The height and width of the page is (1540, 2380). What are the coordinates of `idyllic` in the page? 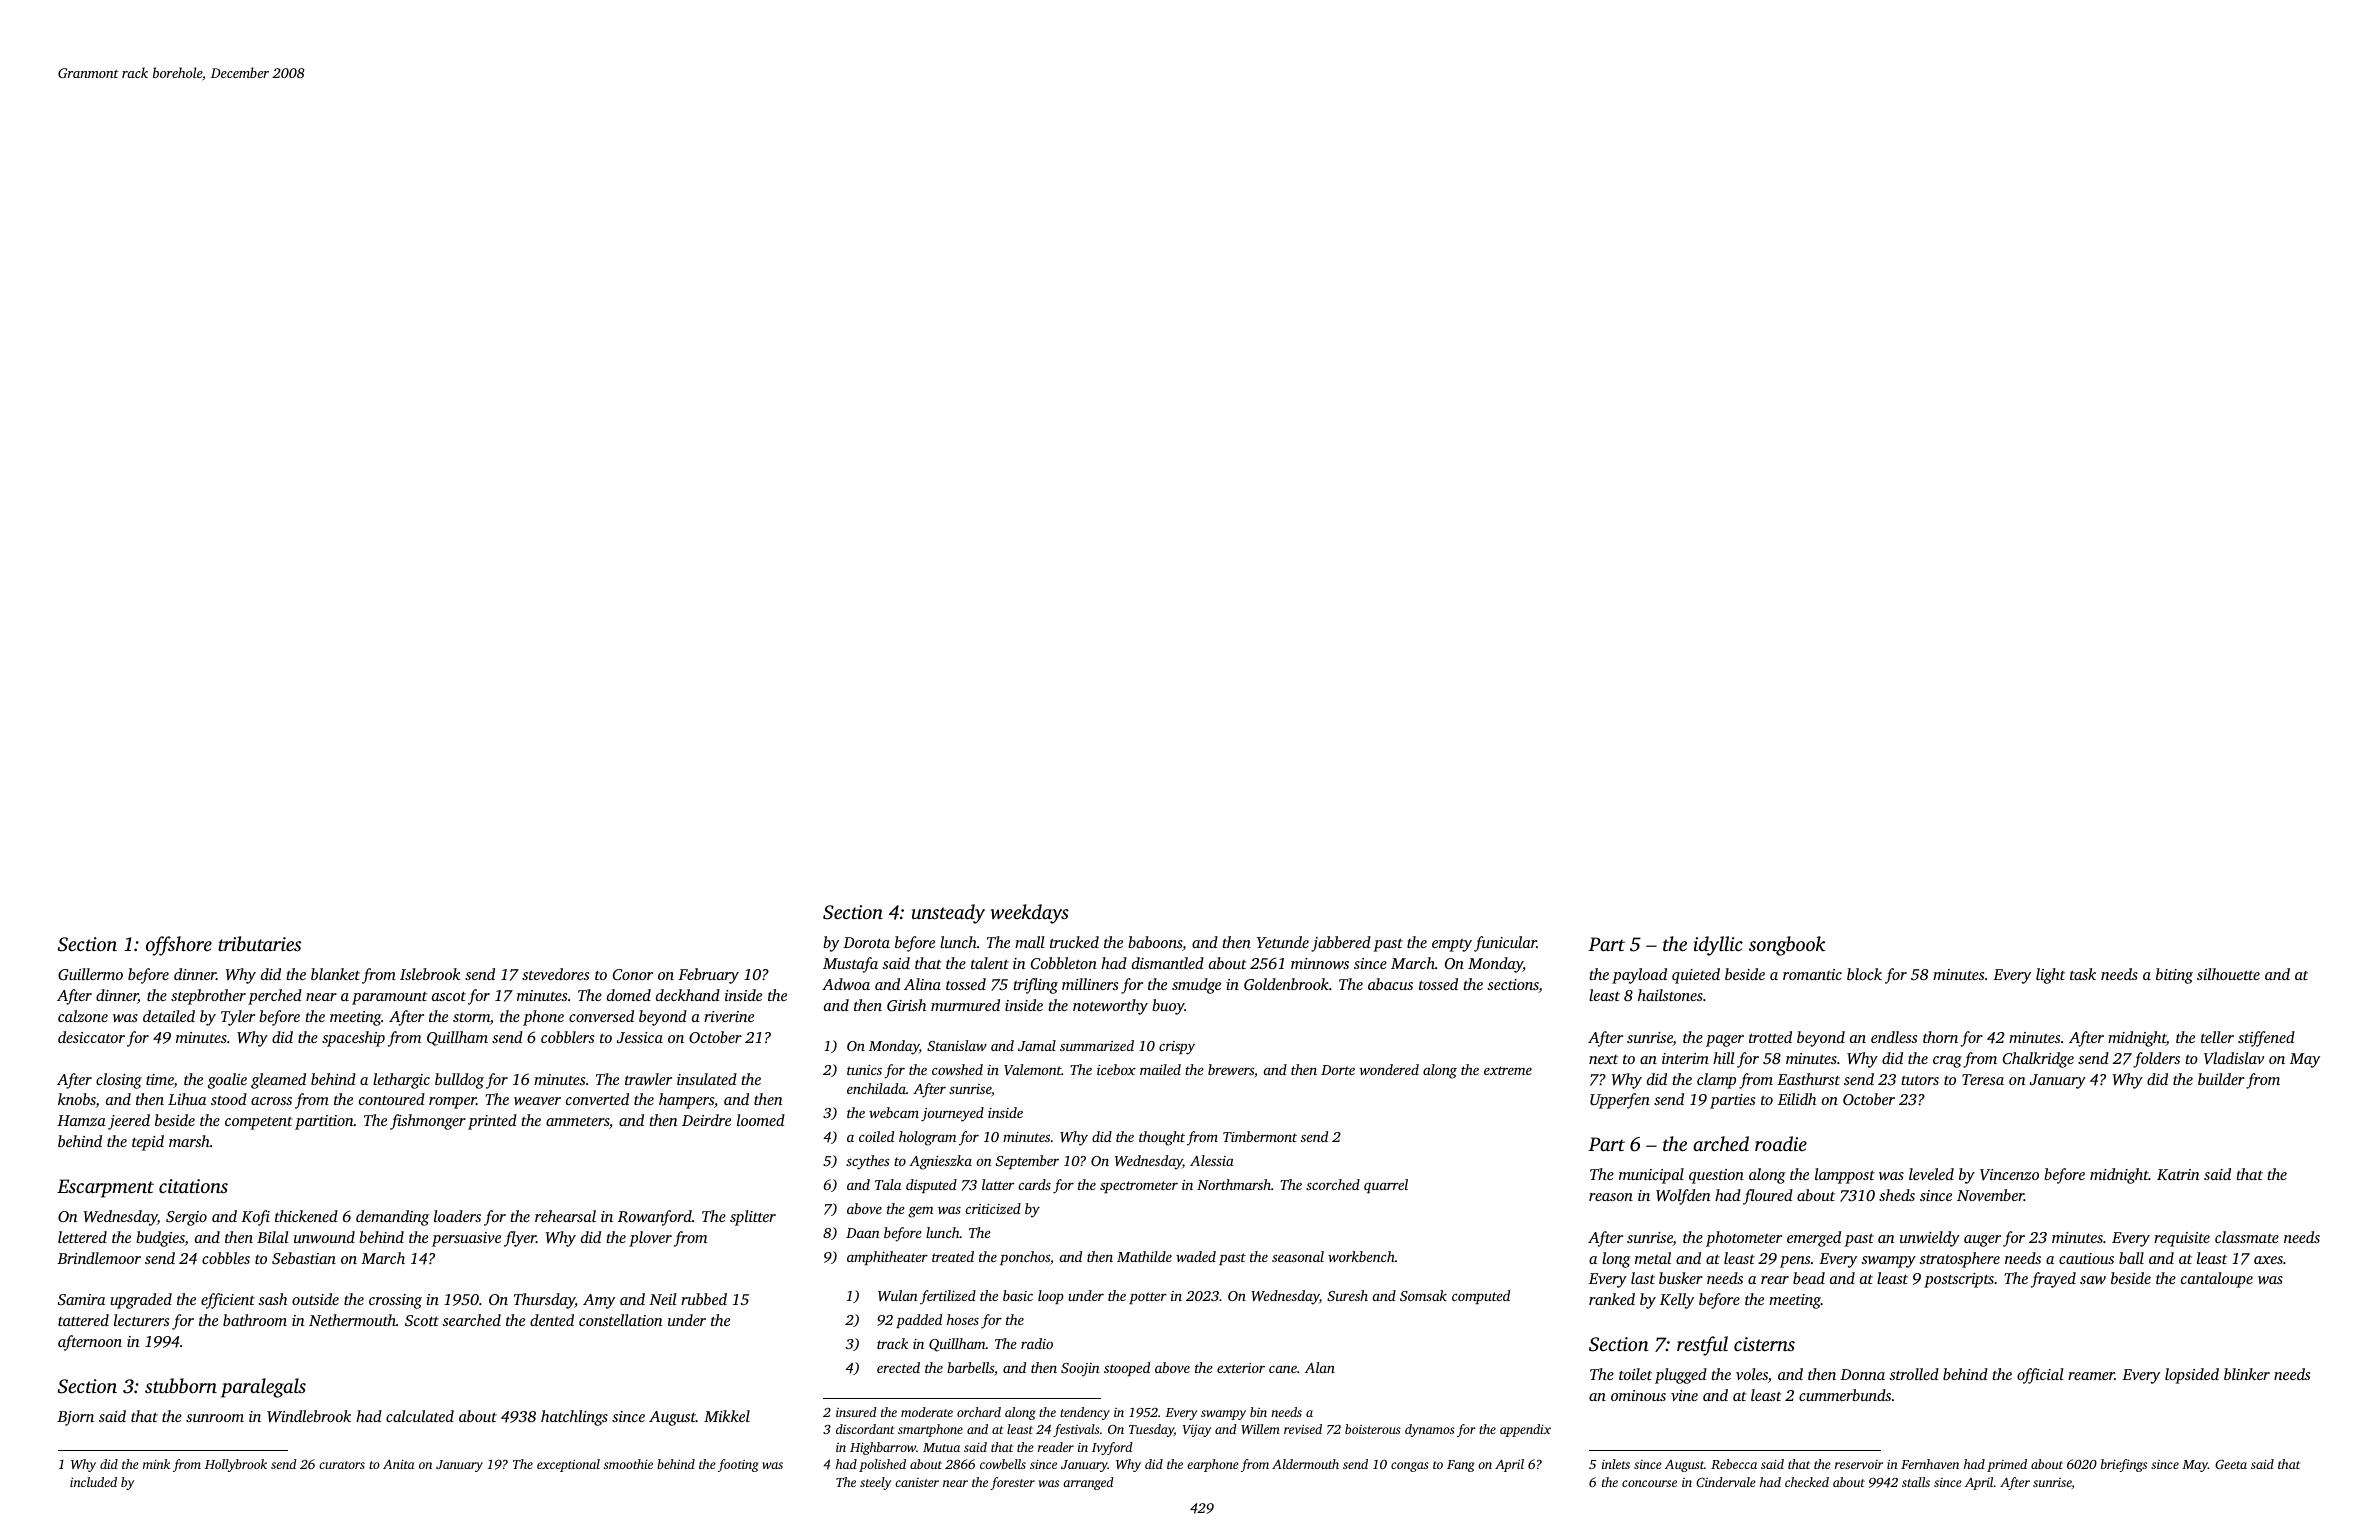 It's located at (1718, 946).
